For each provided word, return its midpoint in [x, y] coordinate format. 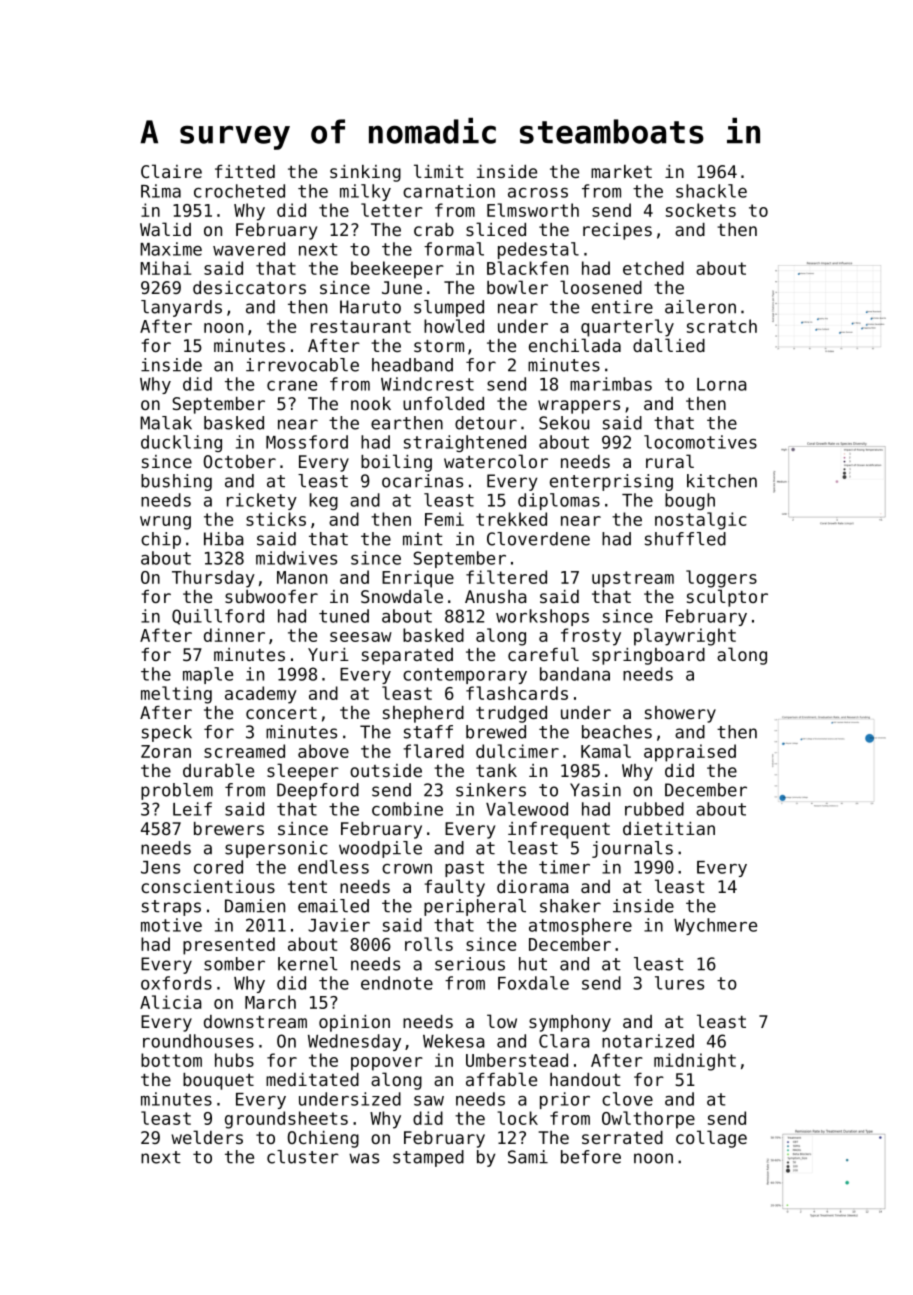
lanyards [181, 308]
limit [439, 171]
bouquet [218, 1081]
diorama [533, 886]
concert [281, 713]
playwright [685, 637]
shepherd [423, 714]
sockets [701, 210]
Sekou [564, 423]
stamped [428, 1158]
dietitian [669, 828]
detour [486, 423]
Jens [160, 867]
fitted [245, 171]
